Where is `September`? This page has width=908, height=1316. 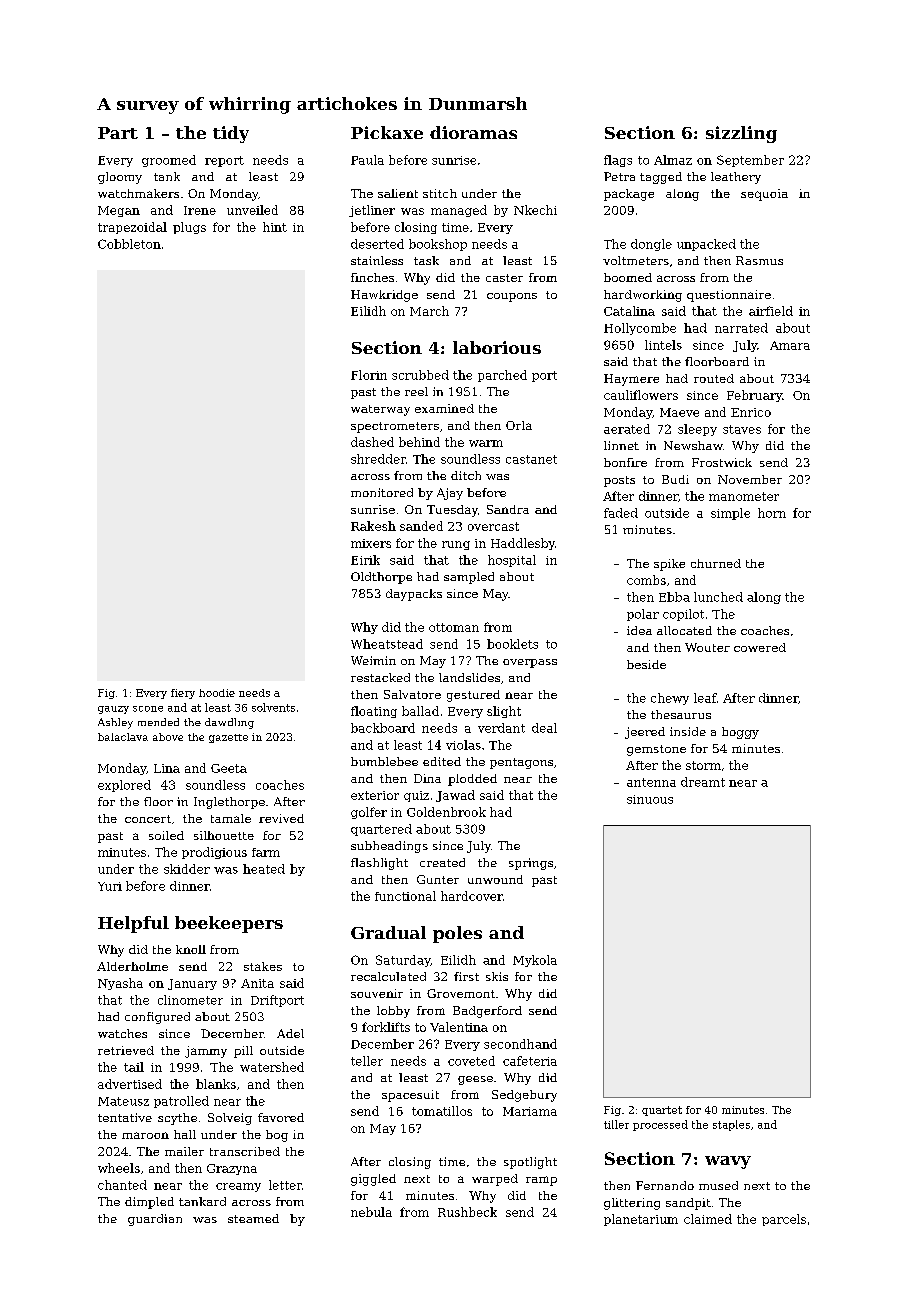 September is located at coordinates (750, 161).
